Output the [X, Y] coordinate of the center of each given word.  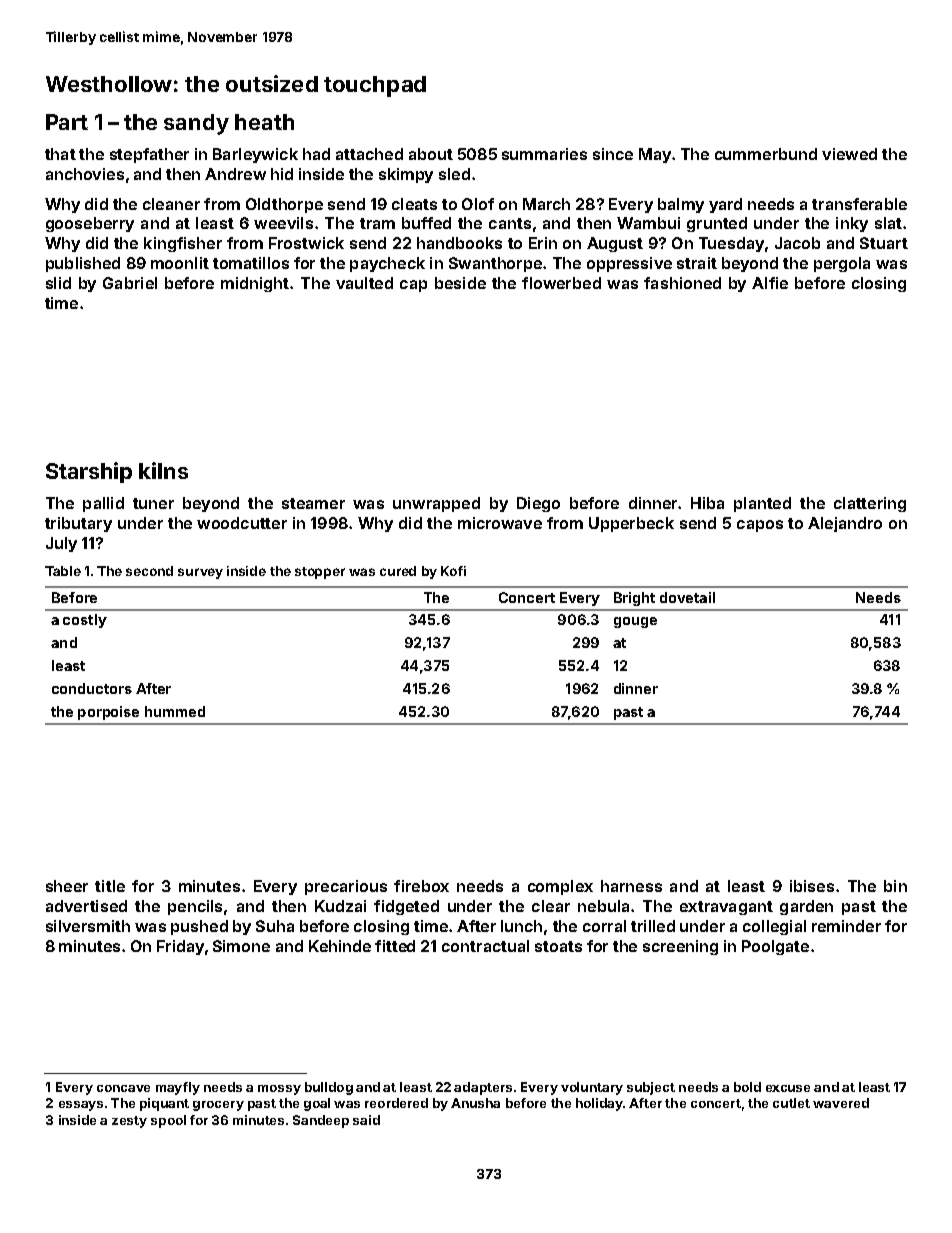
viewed [849, 154]
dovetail [687, 597]
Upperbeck [631, 524]
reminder [846, 926]
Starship [89, 472]
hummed [175, 711]
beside [460, 283]
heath [264, 122]
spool [168, 1121]
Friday [180, 947]
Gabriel [130, 283]
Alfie [770, 283]
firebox [421, 886]
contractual [485, 946]
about [431, 154]
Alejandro [845, 524]
